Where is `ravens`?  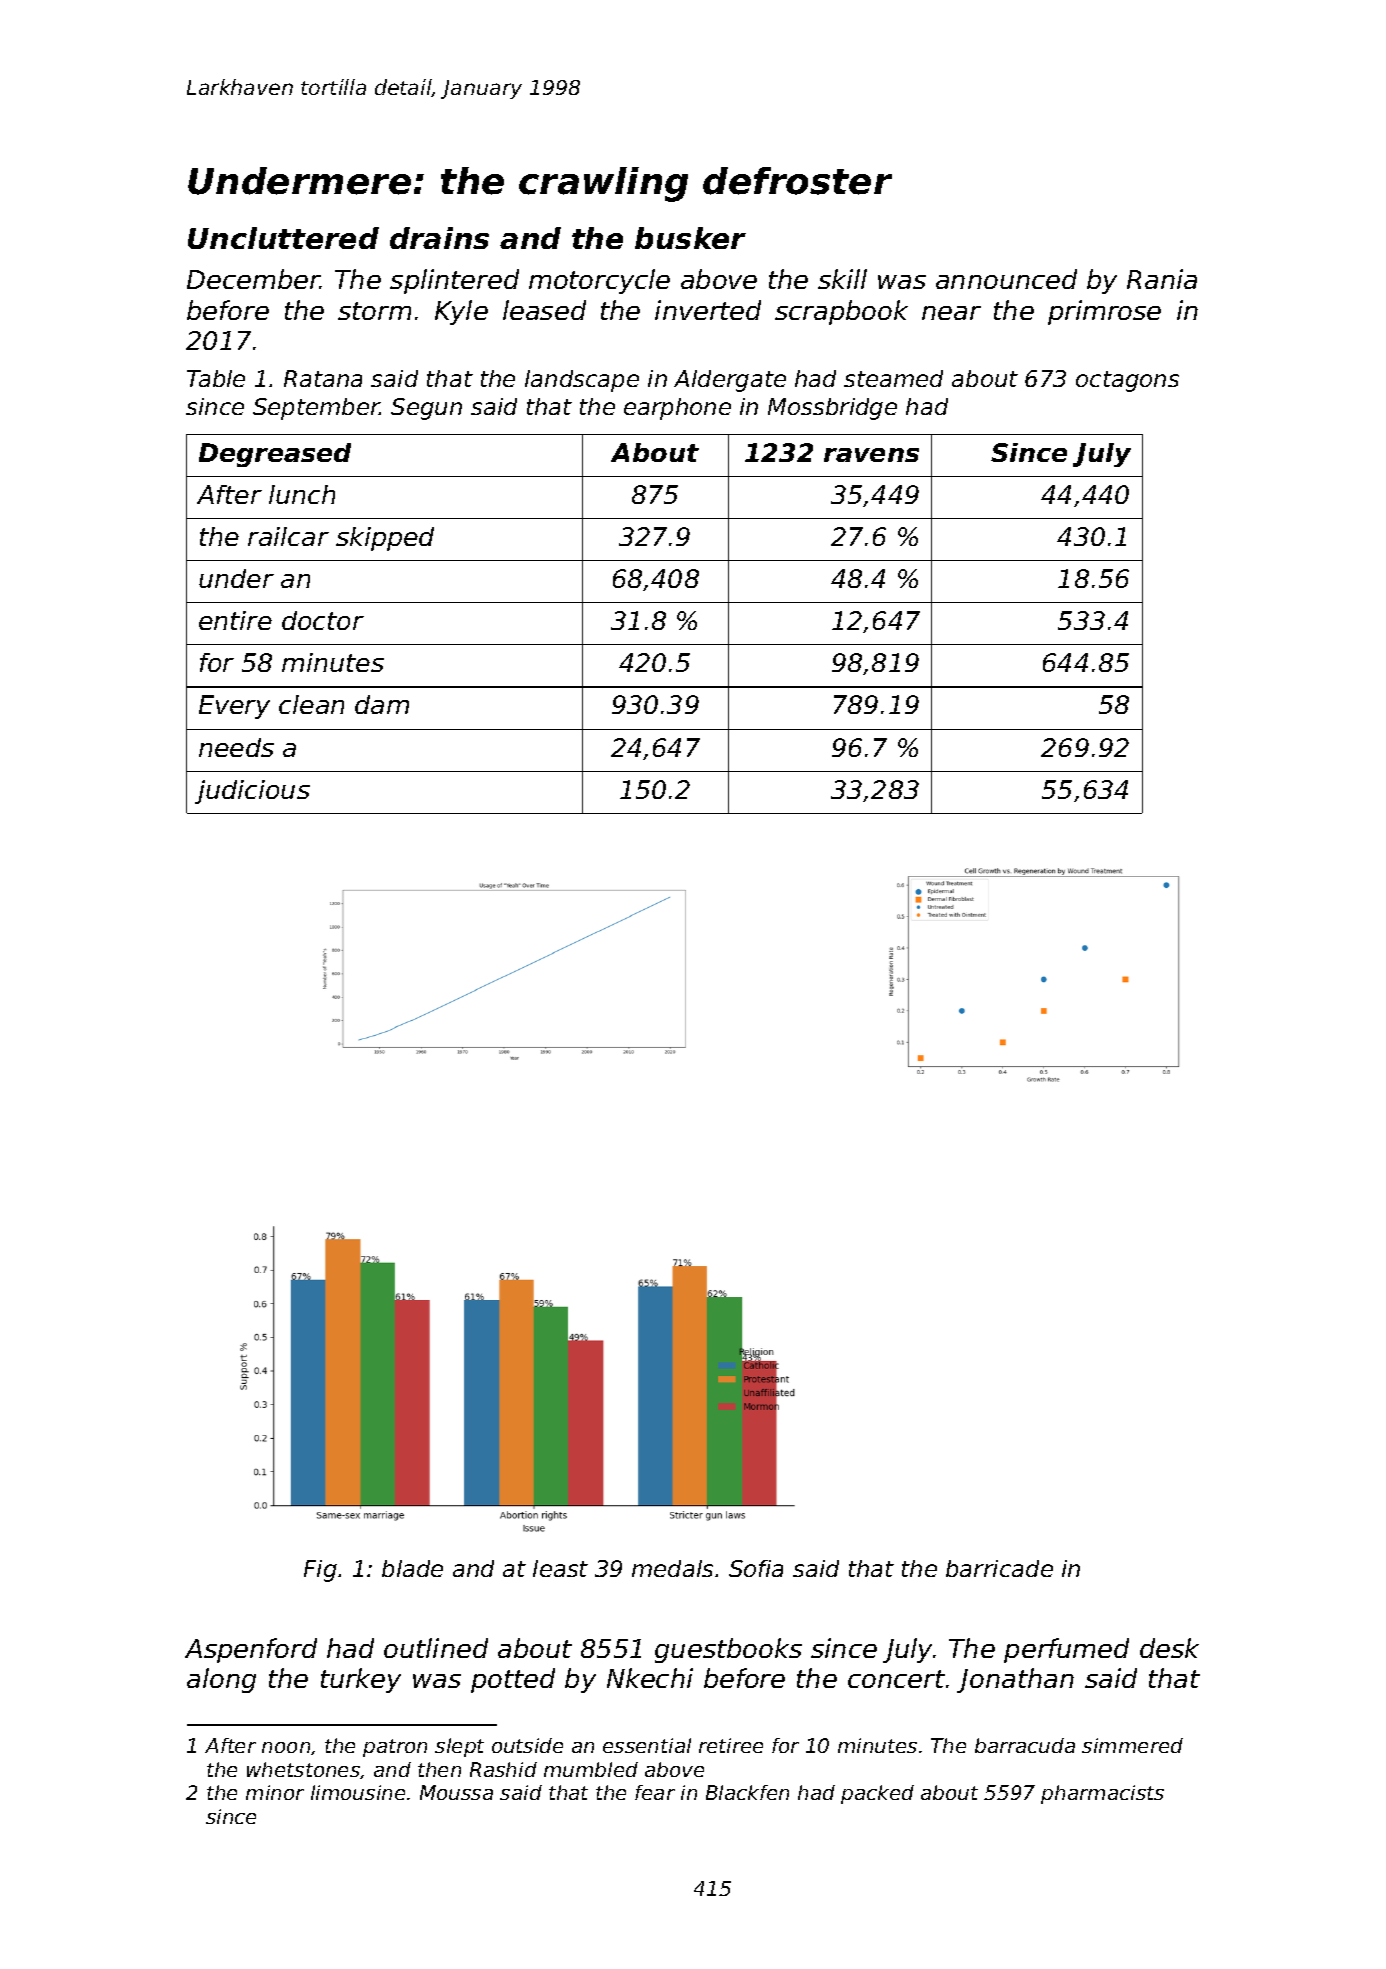 ravens is located at coordinates (871, 455).
